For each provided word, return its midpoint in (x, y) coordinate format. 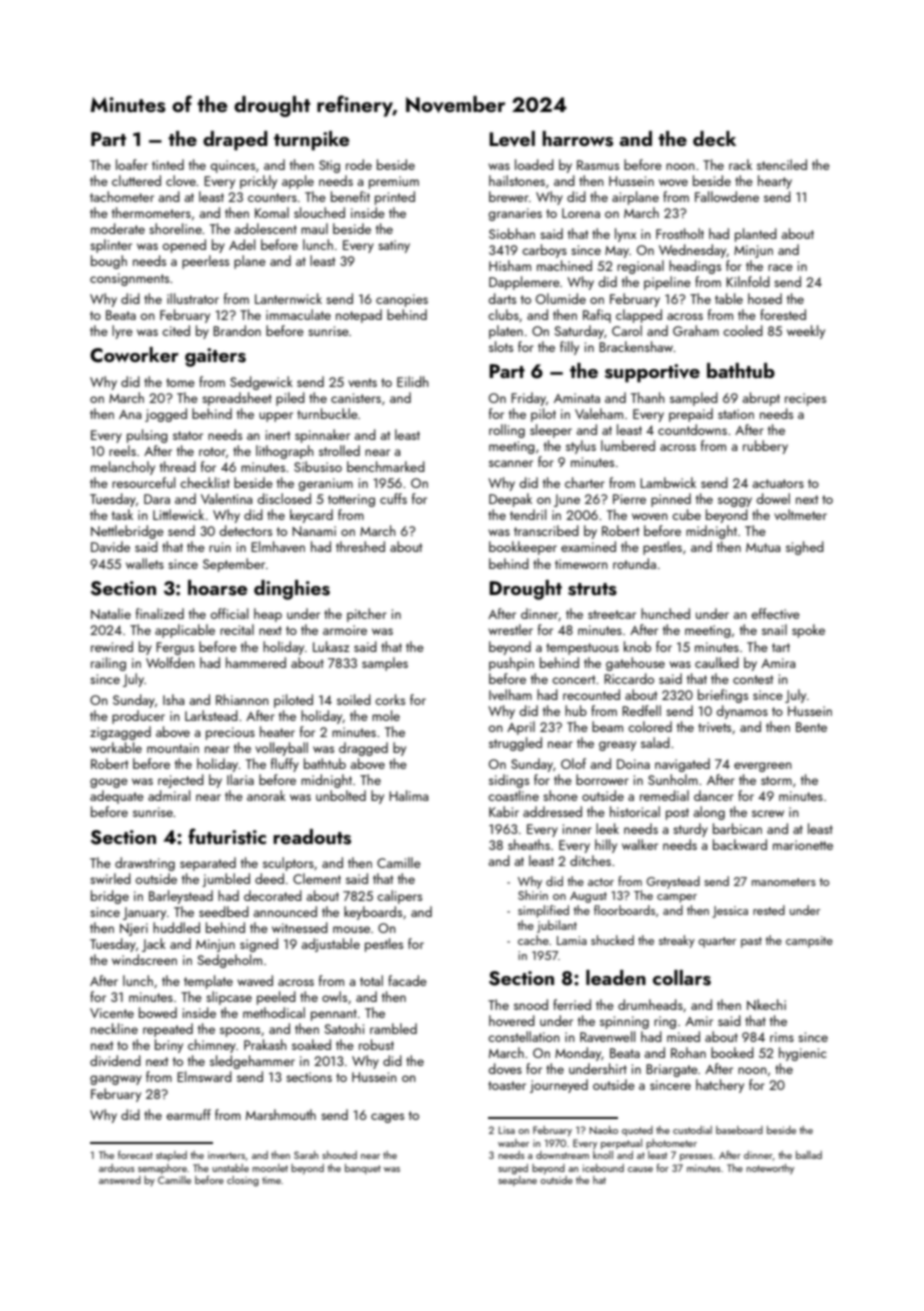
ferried (572, 1004)
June (567, 500)
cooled (743, 330)
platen (506, 332)
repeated (168, 1030)
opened (184, 246)
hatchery (720, 1086)
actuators (778, 483)
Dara (157, 499)
